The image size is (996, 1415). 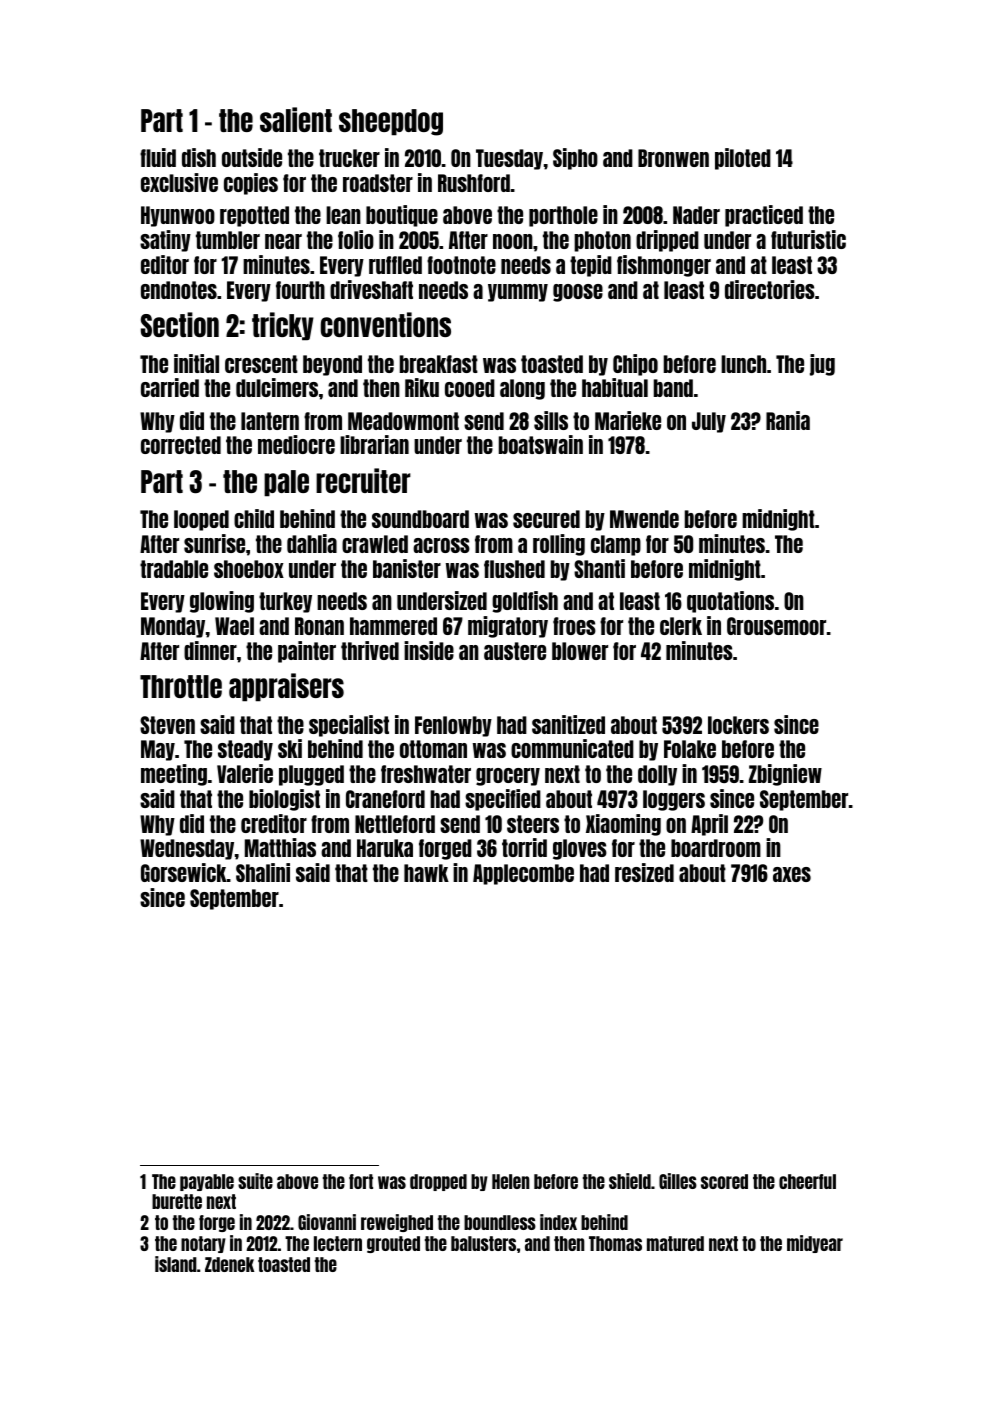 What do you see at coordinates (575, 159) in the document?
I see `Sipho` at bounding box center [575, 159].
